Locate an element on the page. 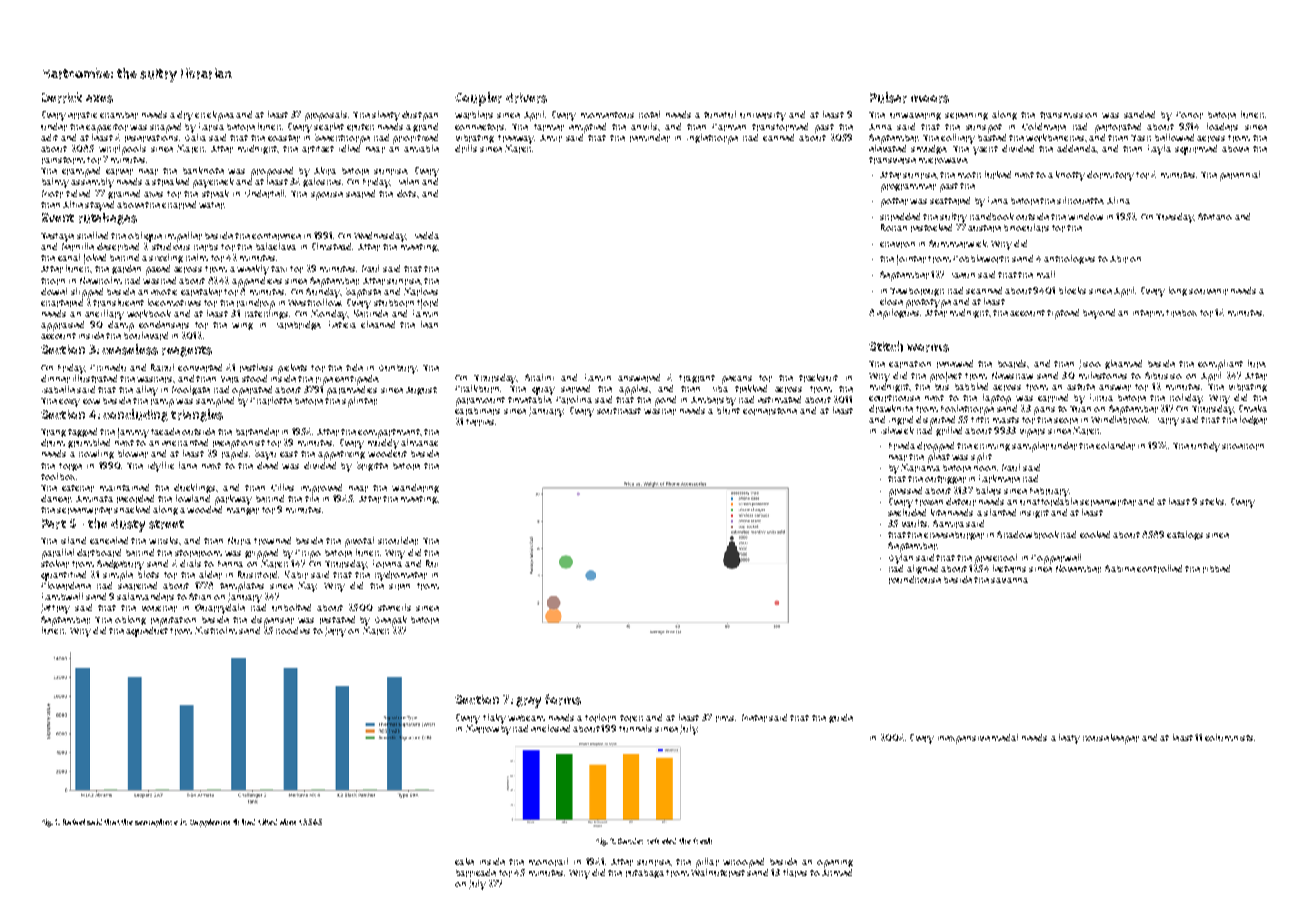  Inglethorpe is located at coordinates (712, 139).
